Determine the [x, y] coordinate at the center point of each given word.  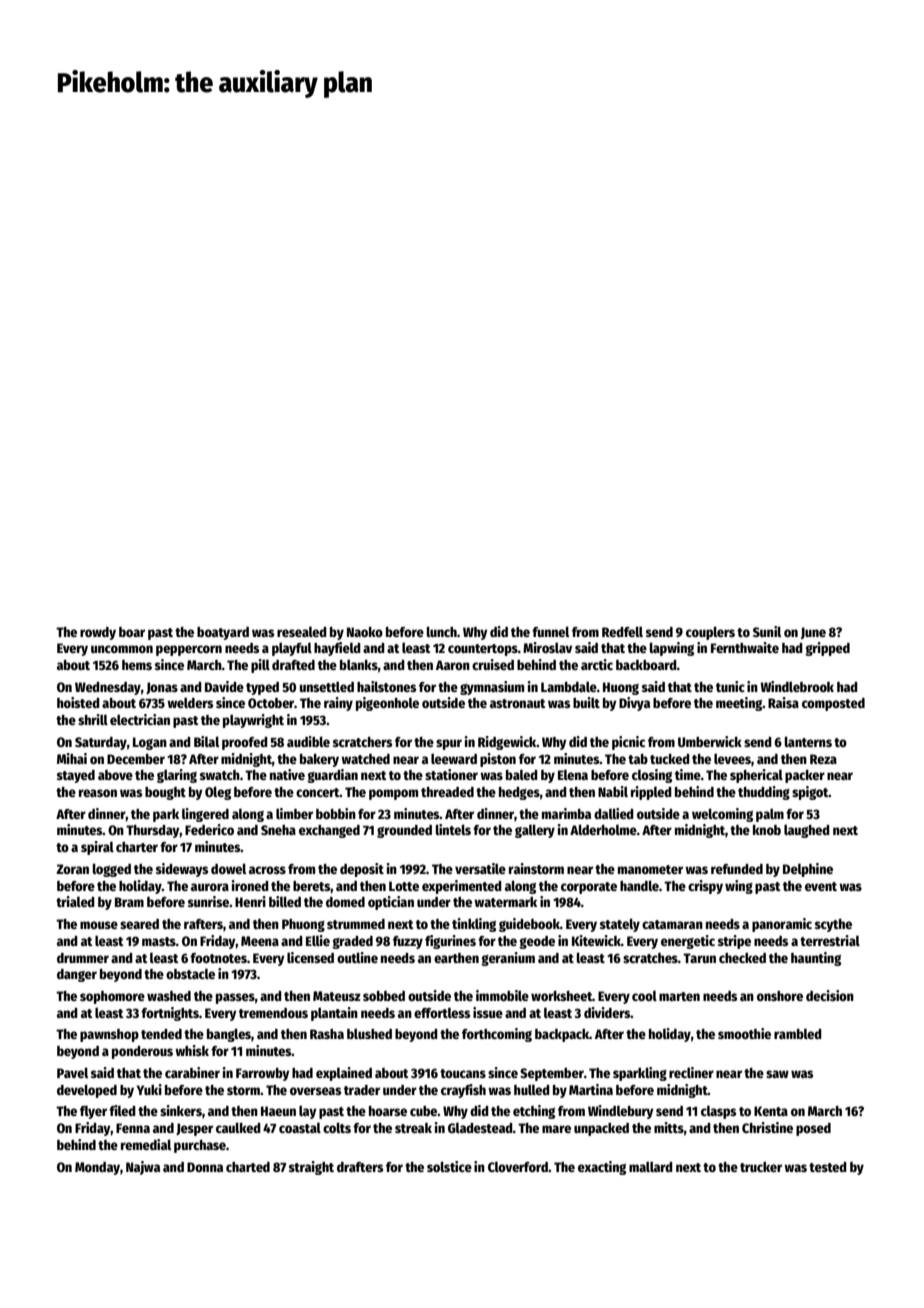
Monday [97, 1168]
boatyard [223, 633]
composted [833, 704]
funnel [550, 631]
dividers [607, 1012]
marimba [566, 813]
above [115, 775]
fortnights [170, 1014]
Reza [823, 759]
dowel [228, 868]
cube [424, 1111]
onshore [780, 996]
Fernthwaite [745, 647]
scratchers [362, 742]
